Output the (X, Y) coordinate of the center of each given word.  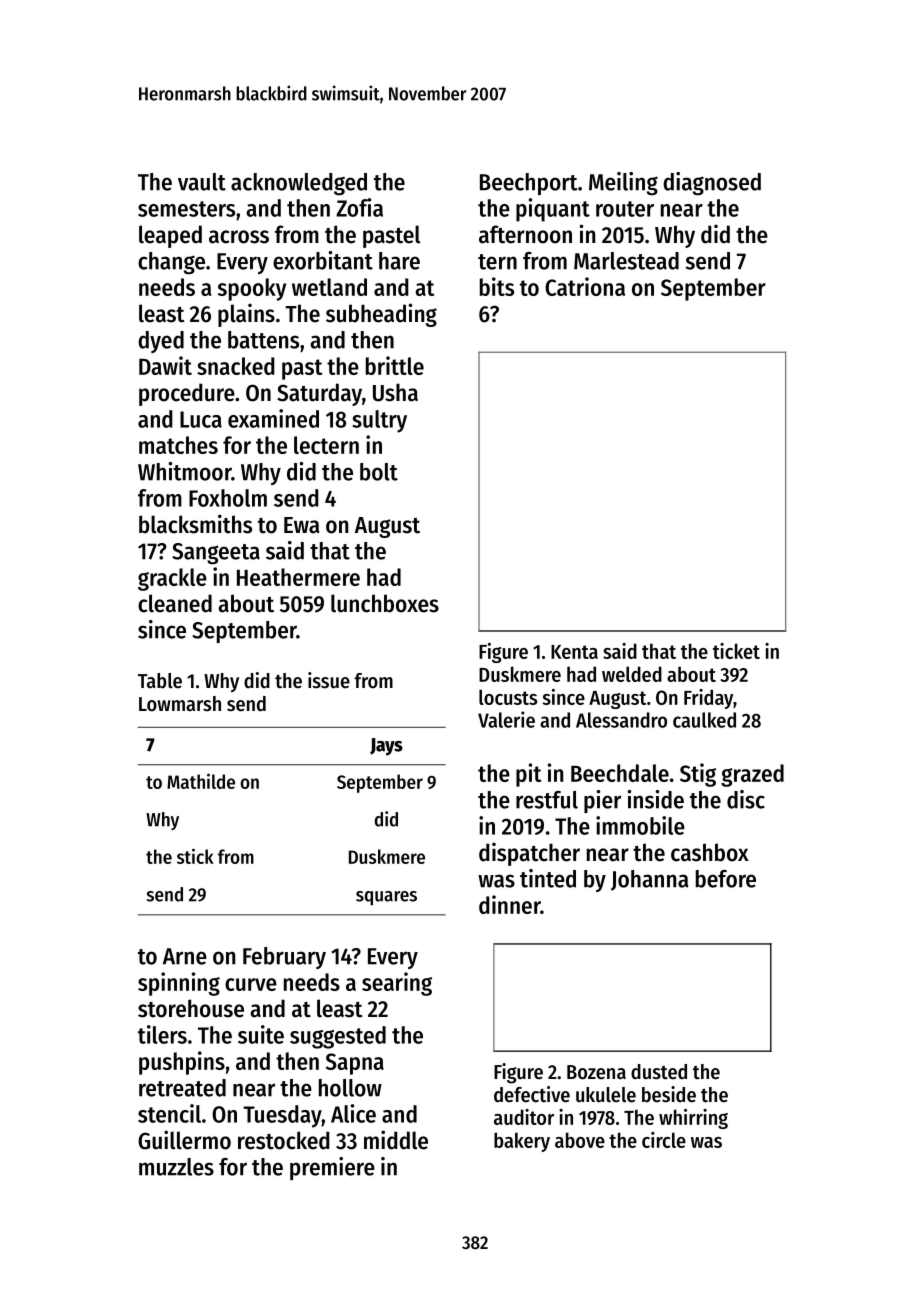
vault (202, 182)
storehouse (191, 1008)
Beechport (529, 184)
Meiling (623, 184)
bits (497, 286)
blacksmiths (195, 524)
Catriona (585, 286)
